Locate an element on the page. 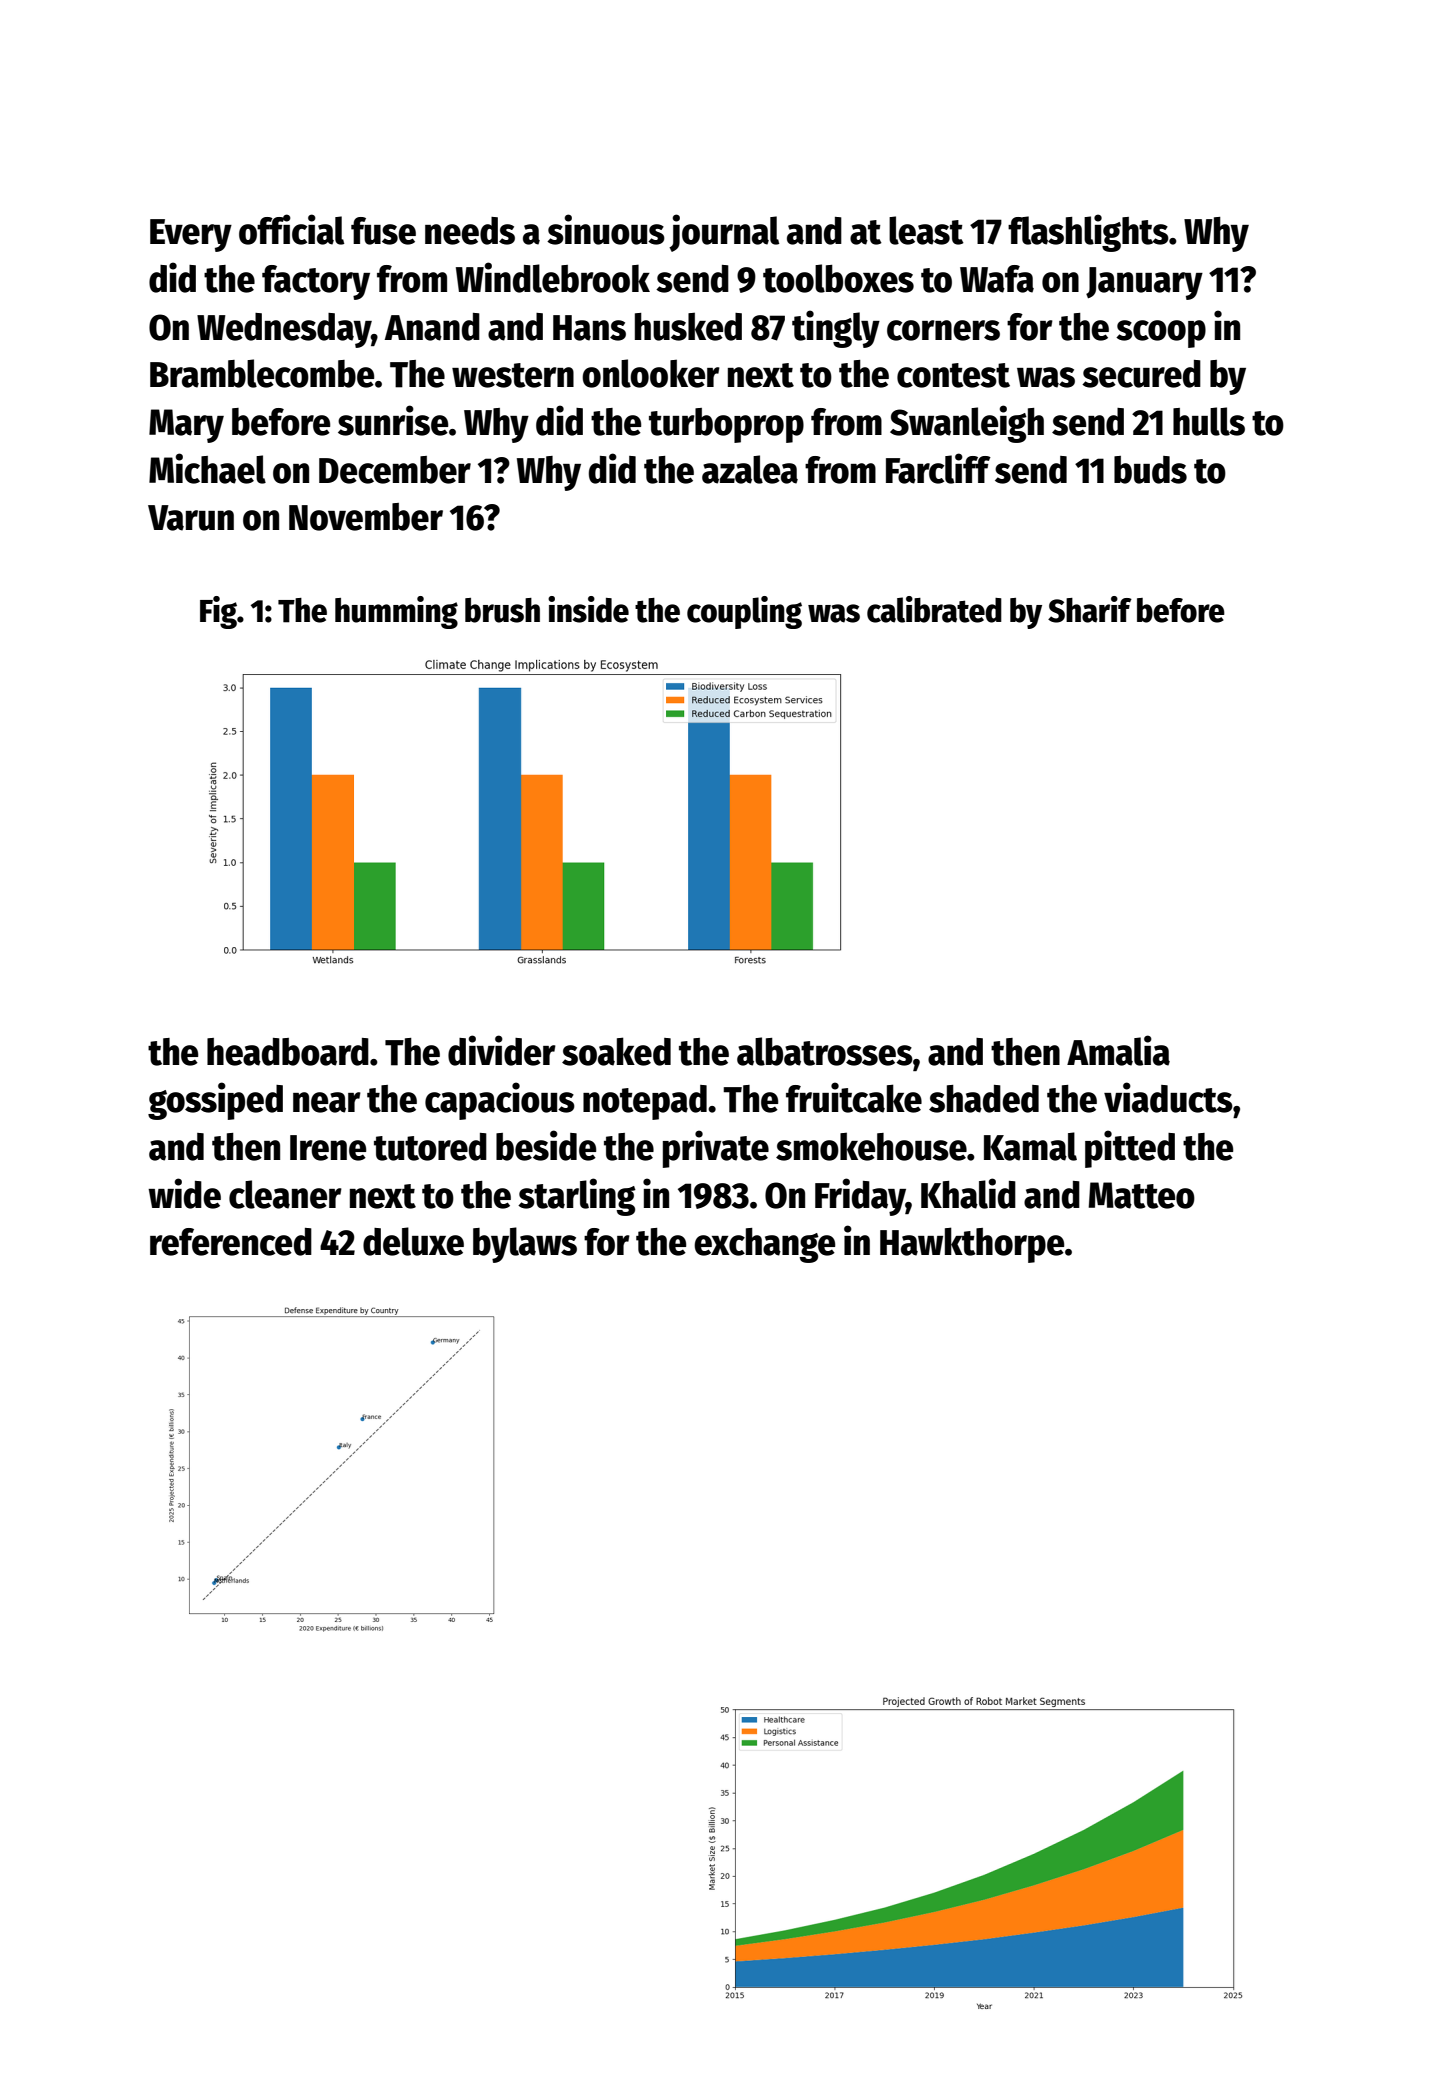 The width and height of the page is (1450, 2100). bylaws is located at coordinates (525, 1245).
